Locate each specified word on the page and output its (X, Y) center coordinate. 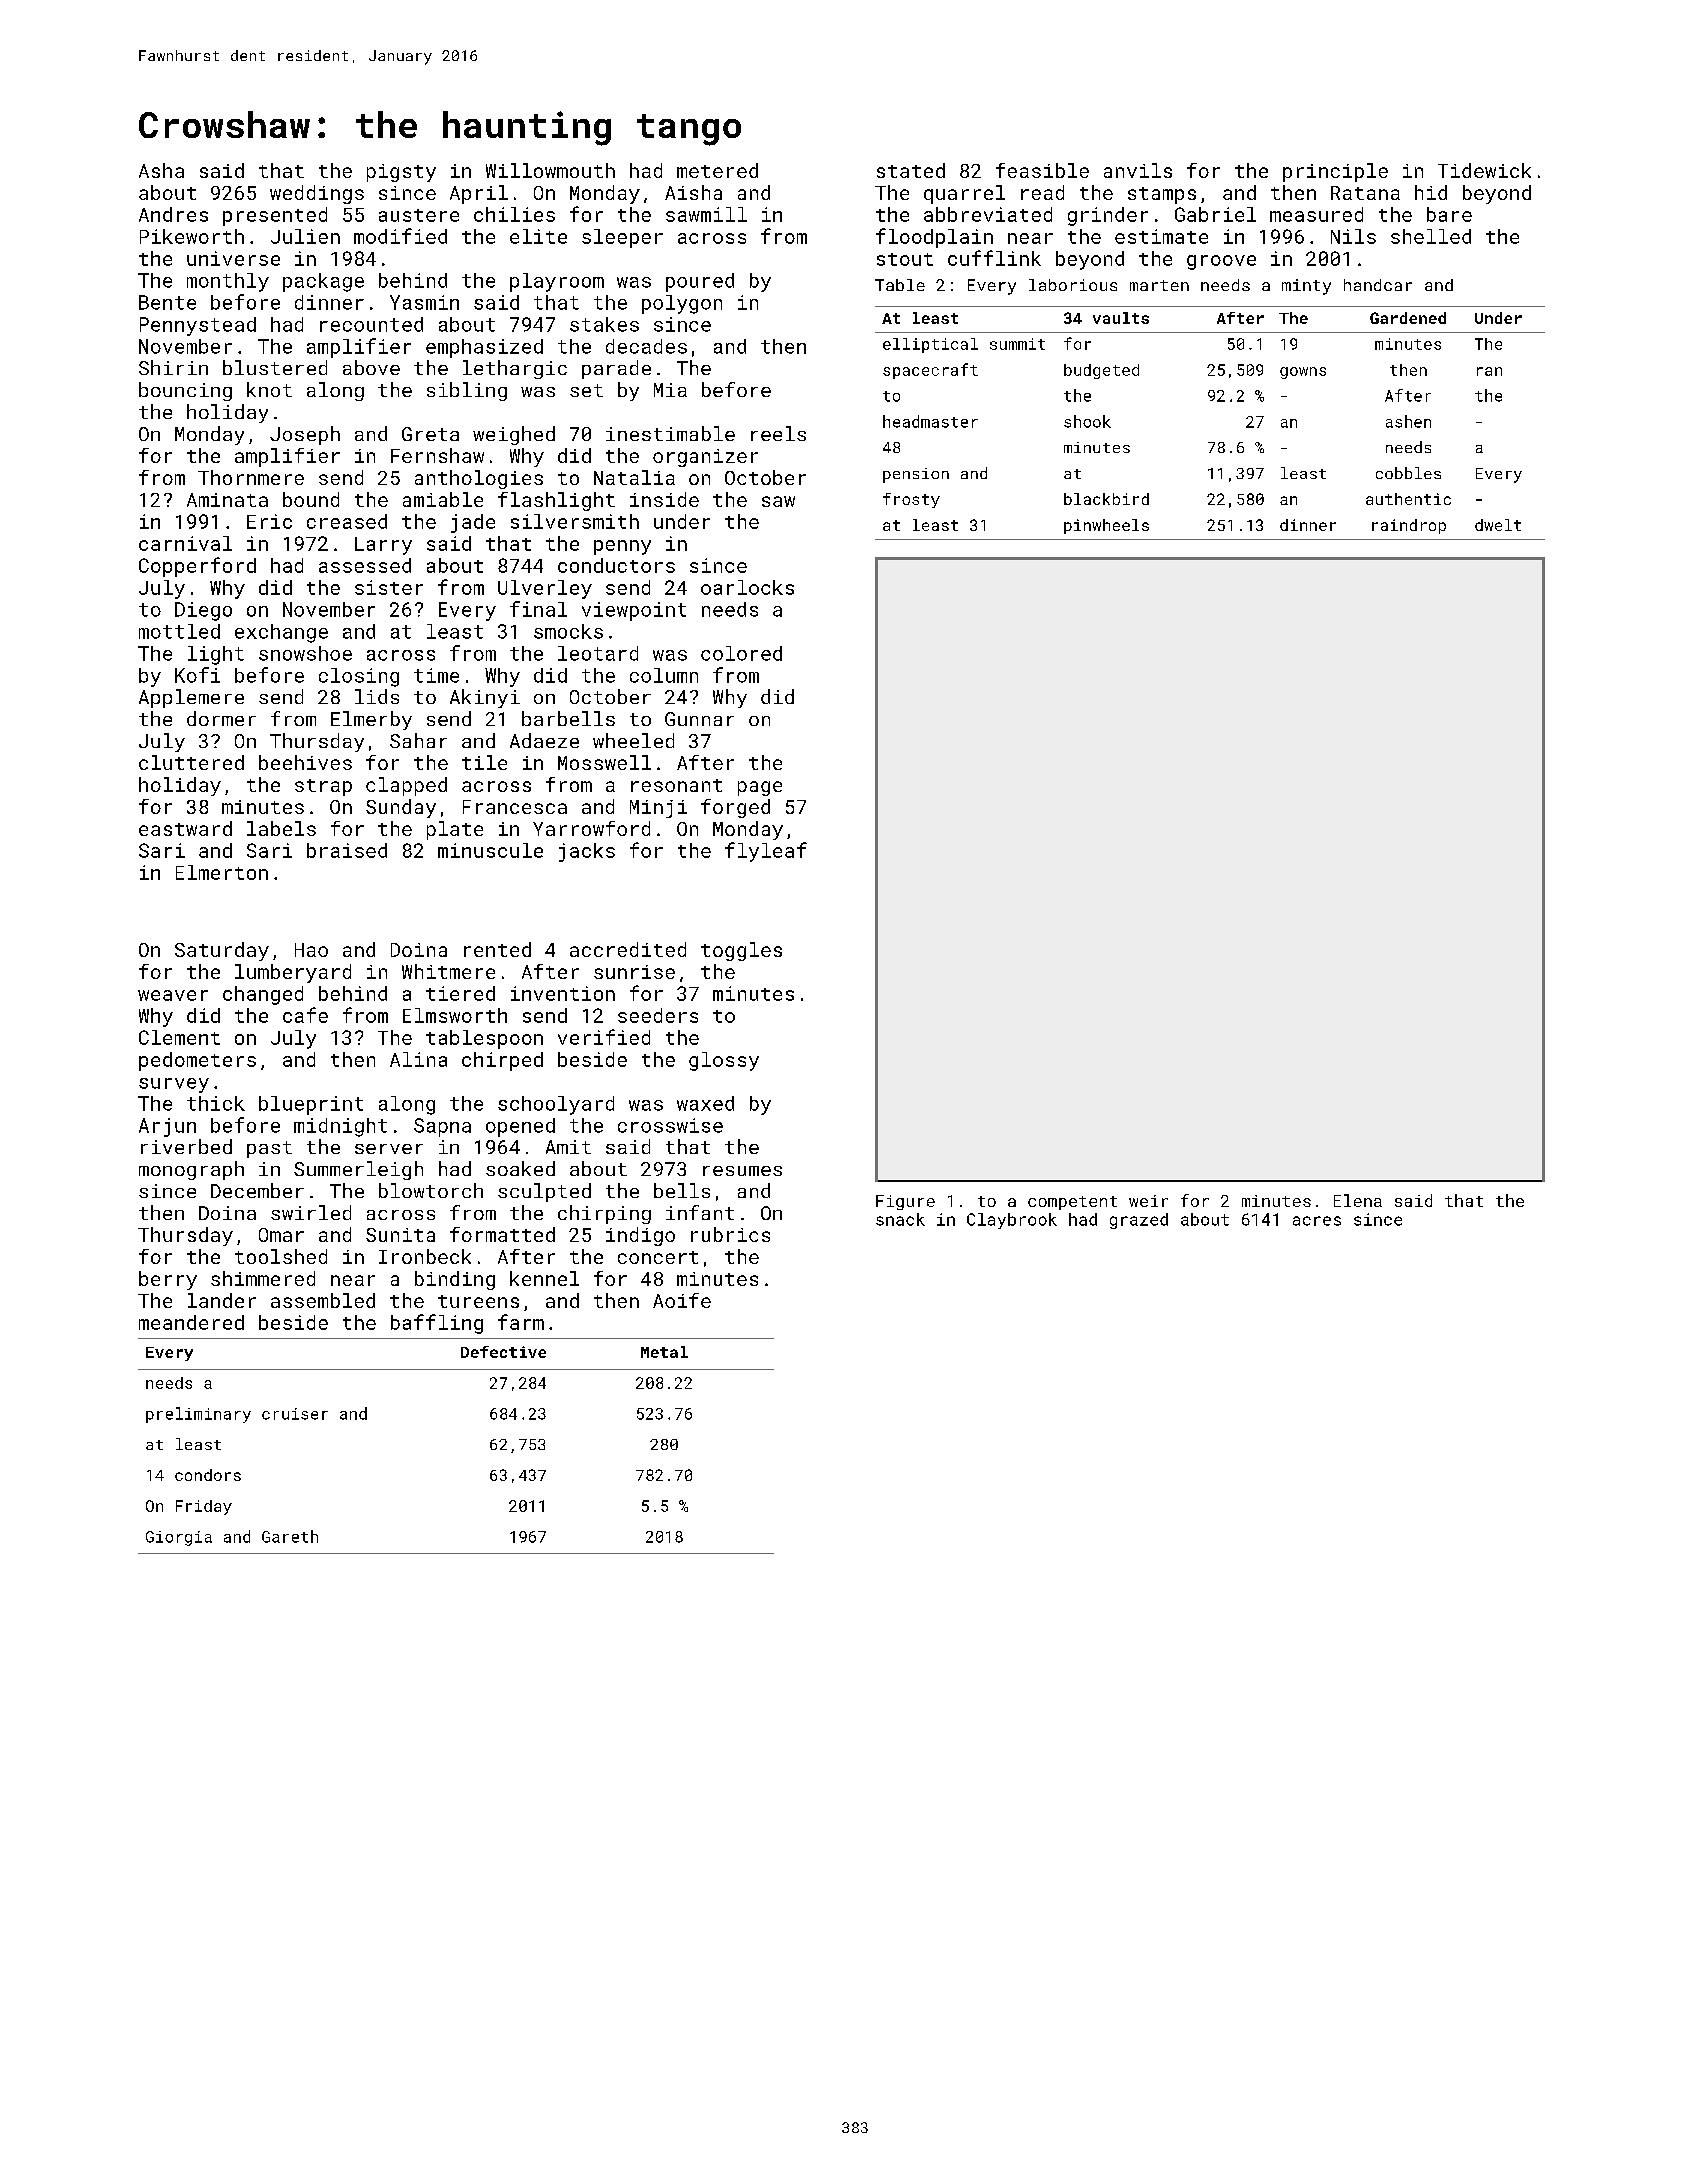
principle (1335, 172)
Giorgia (179, 1538)
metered (717, 170)
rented (497, 949)
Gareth (290, 1536)
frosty (911, 500)
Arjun (167, 1127)
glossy (724, 1061)
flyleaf (766, 852)
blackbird (1106, 499)
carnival (185, 543)
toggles (741, 951)
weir (1148, 1201)
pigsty (401, 173)
